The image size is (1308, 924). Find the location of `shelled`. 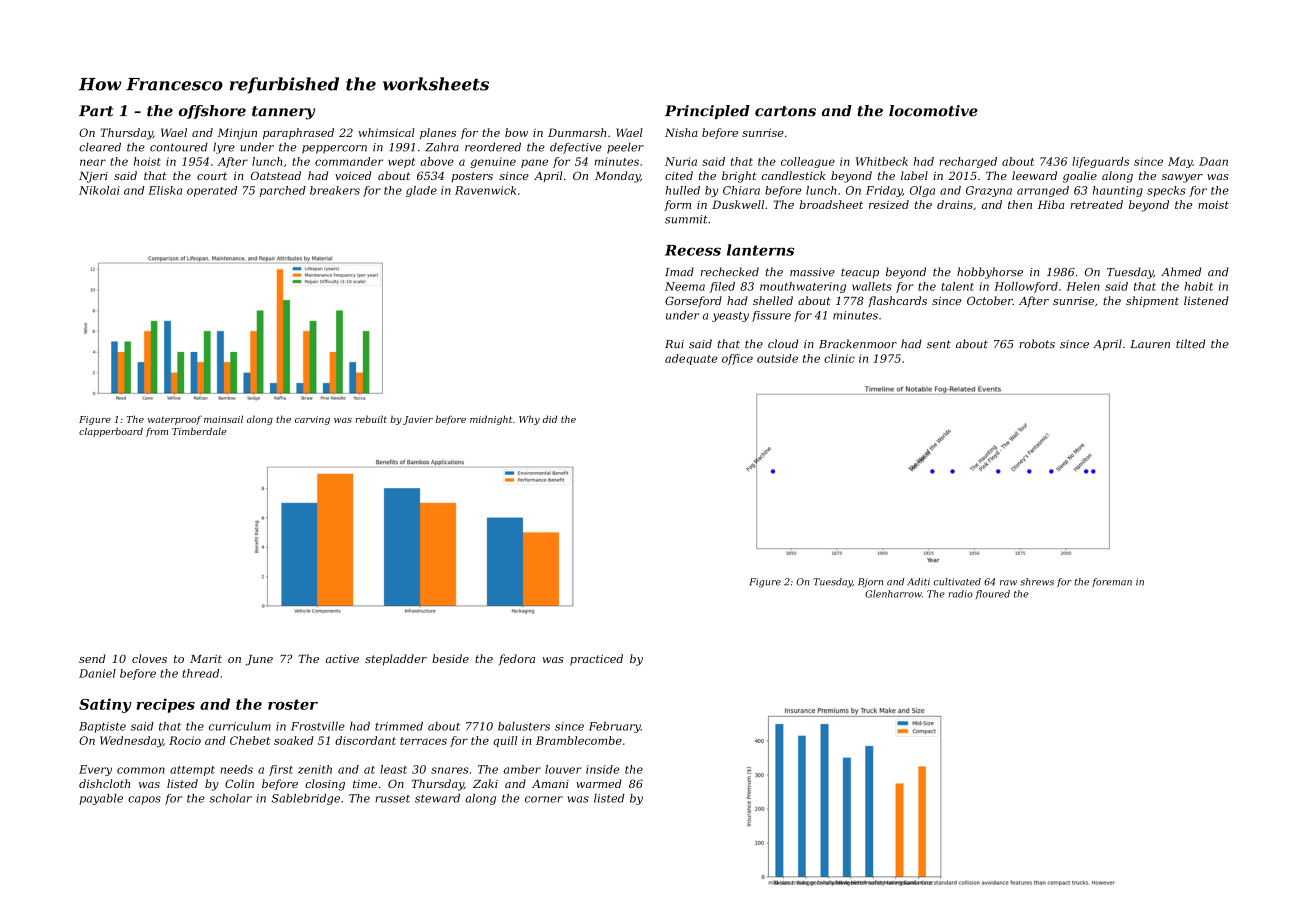

shelled is located at coordinates (773, 300).
